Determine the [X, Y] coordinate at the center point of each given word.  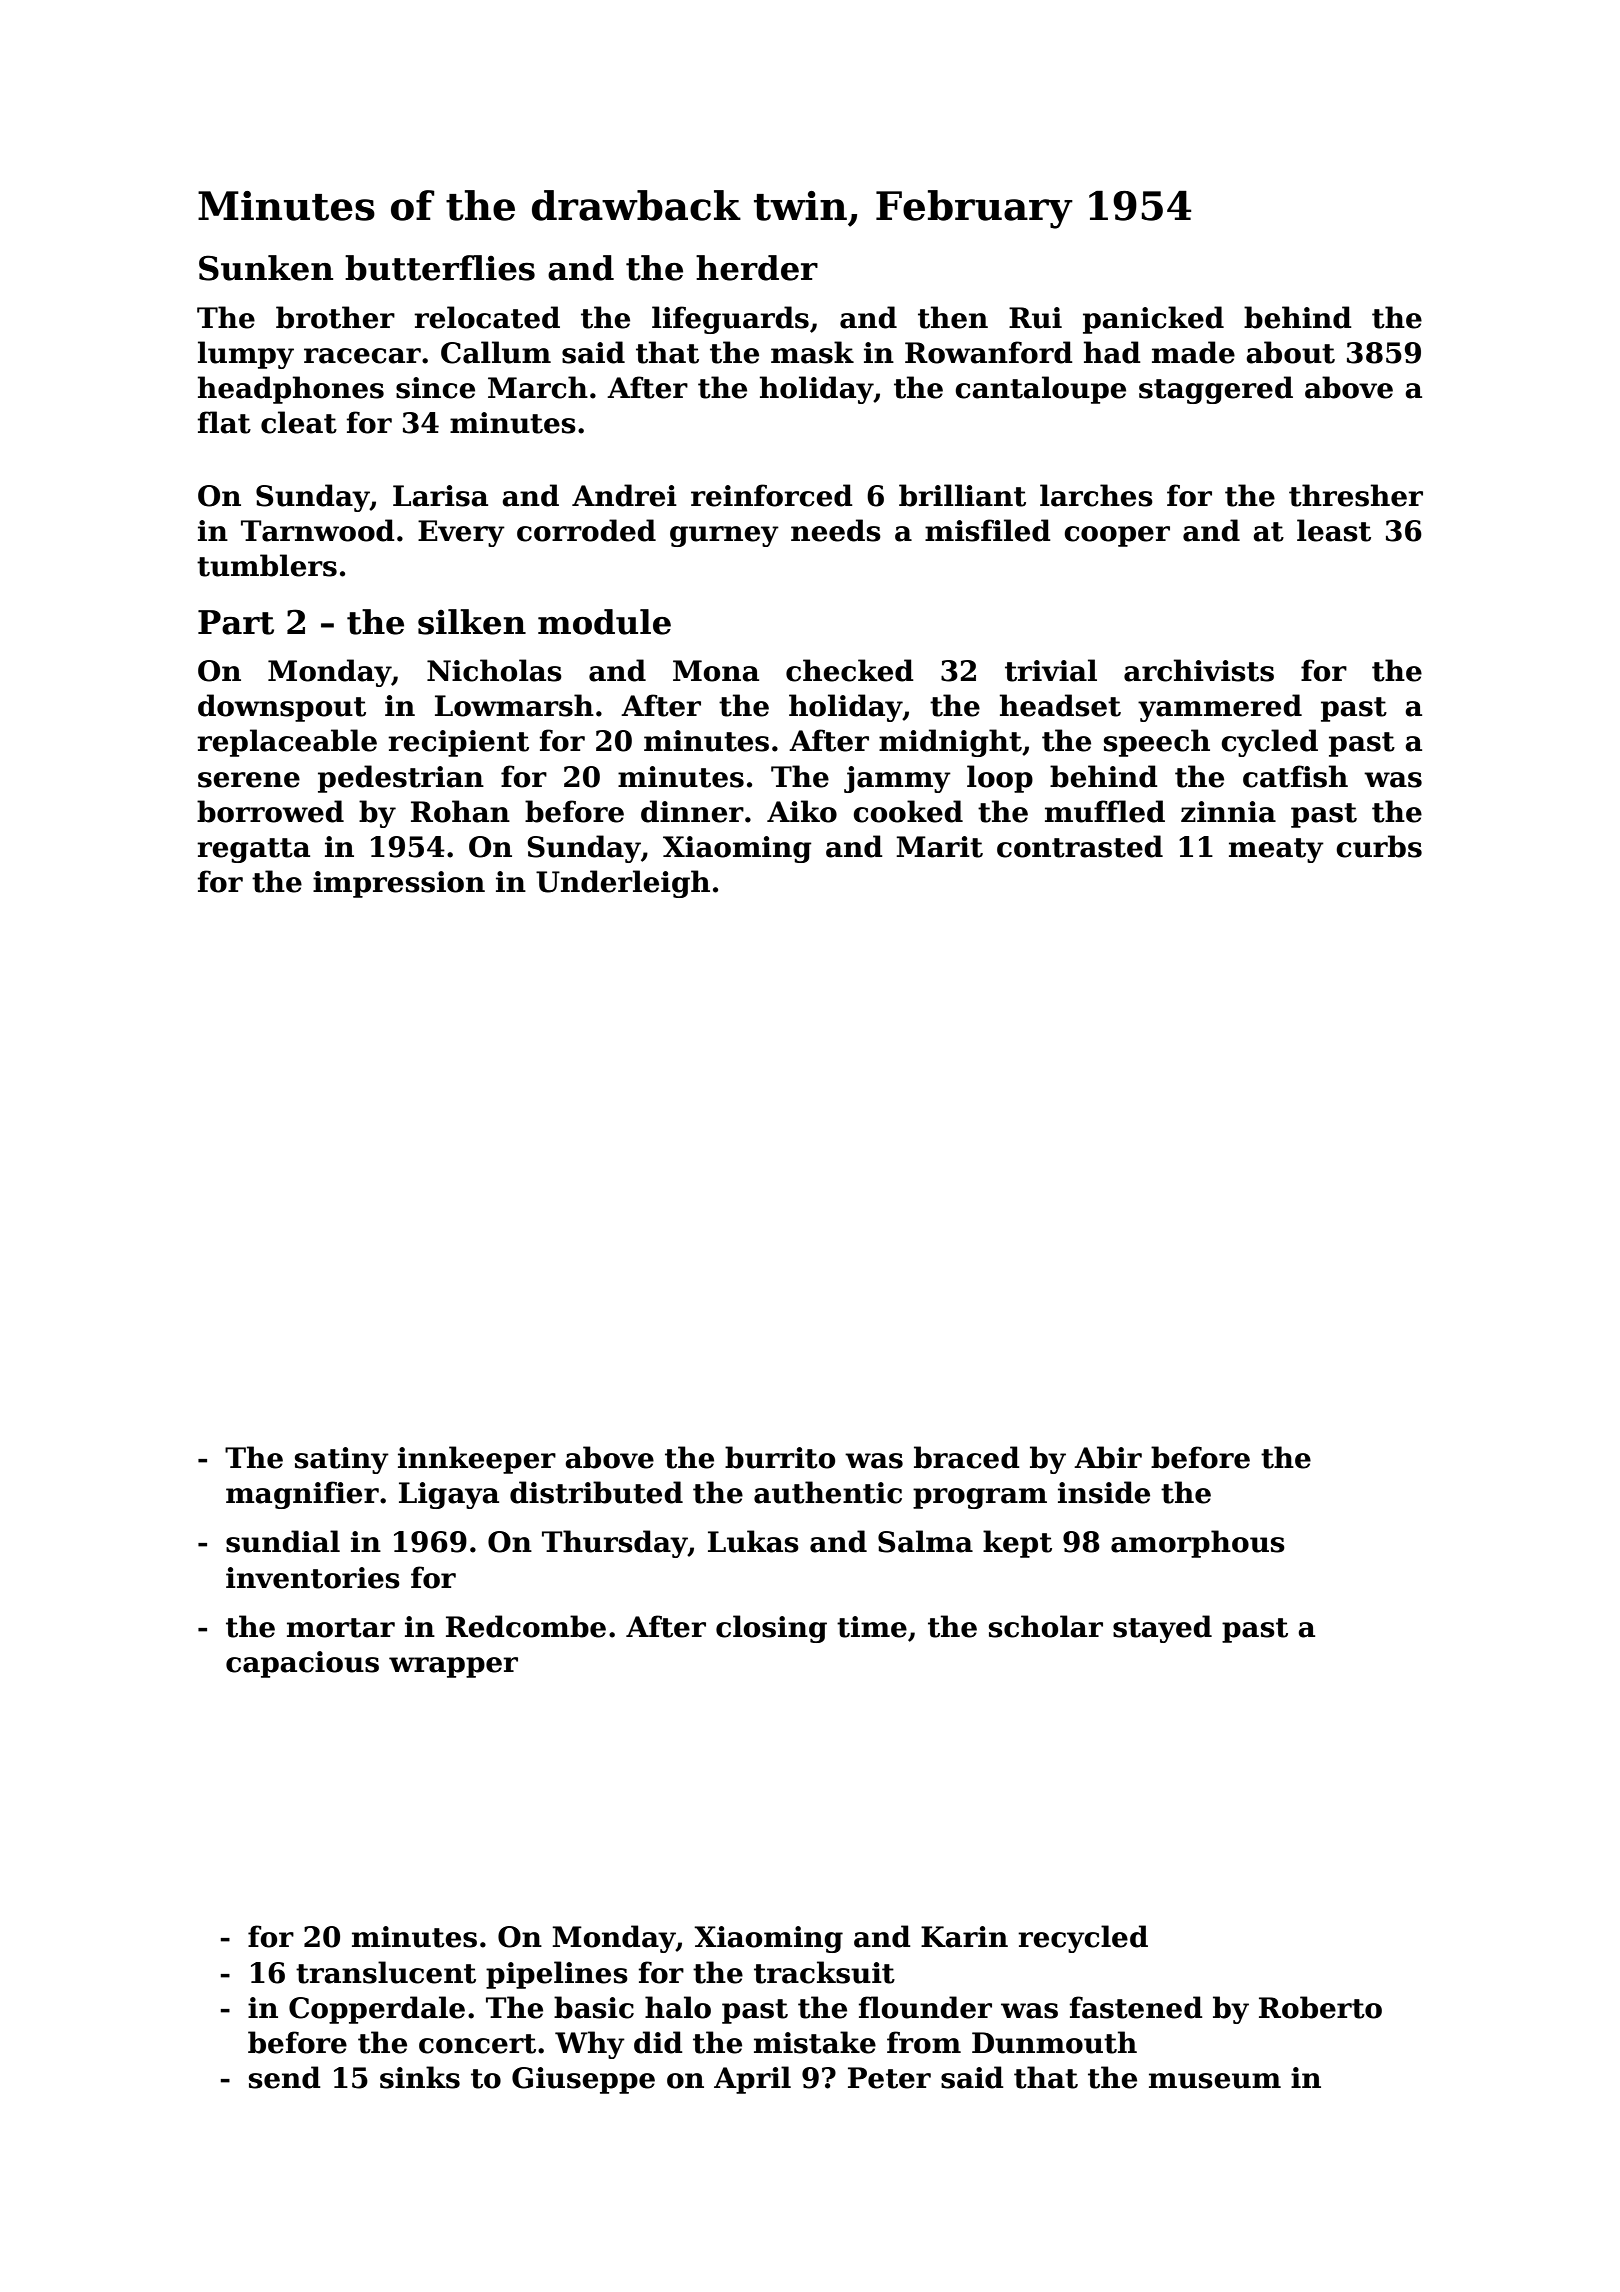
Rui [1035, 318]
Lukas [753, 1541]
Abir [1108, 1457]
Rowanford [989, 352]
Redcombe [526, 1626]
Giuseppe [583, 2080]
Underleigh [623, 884]
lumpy [246, 355]
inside [1104, 1492]
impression [399, 884]
